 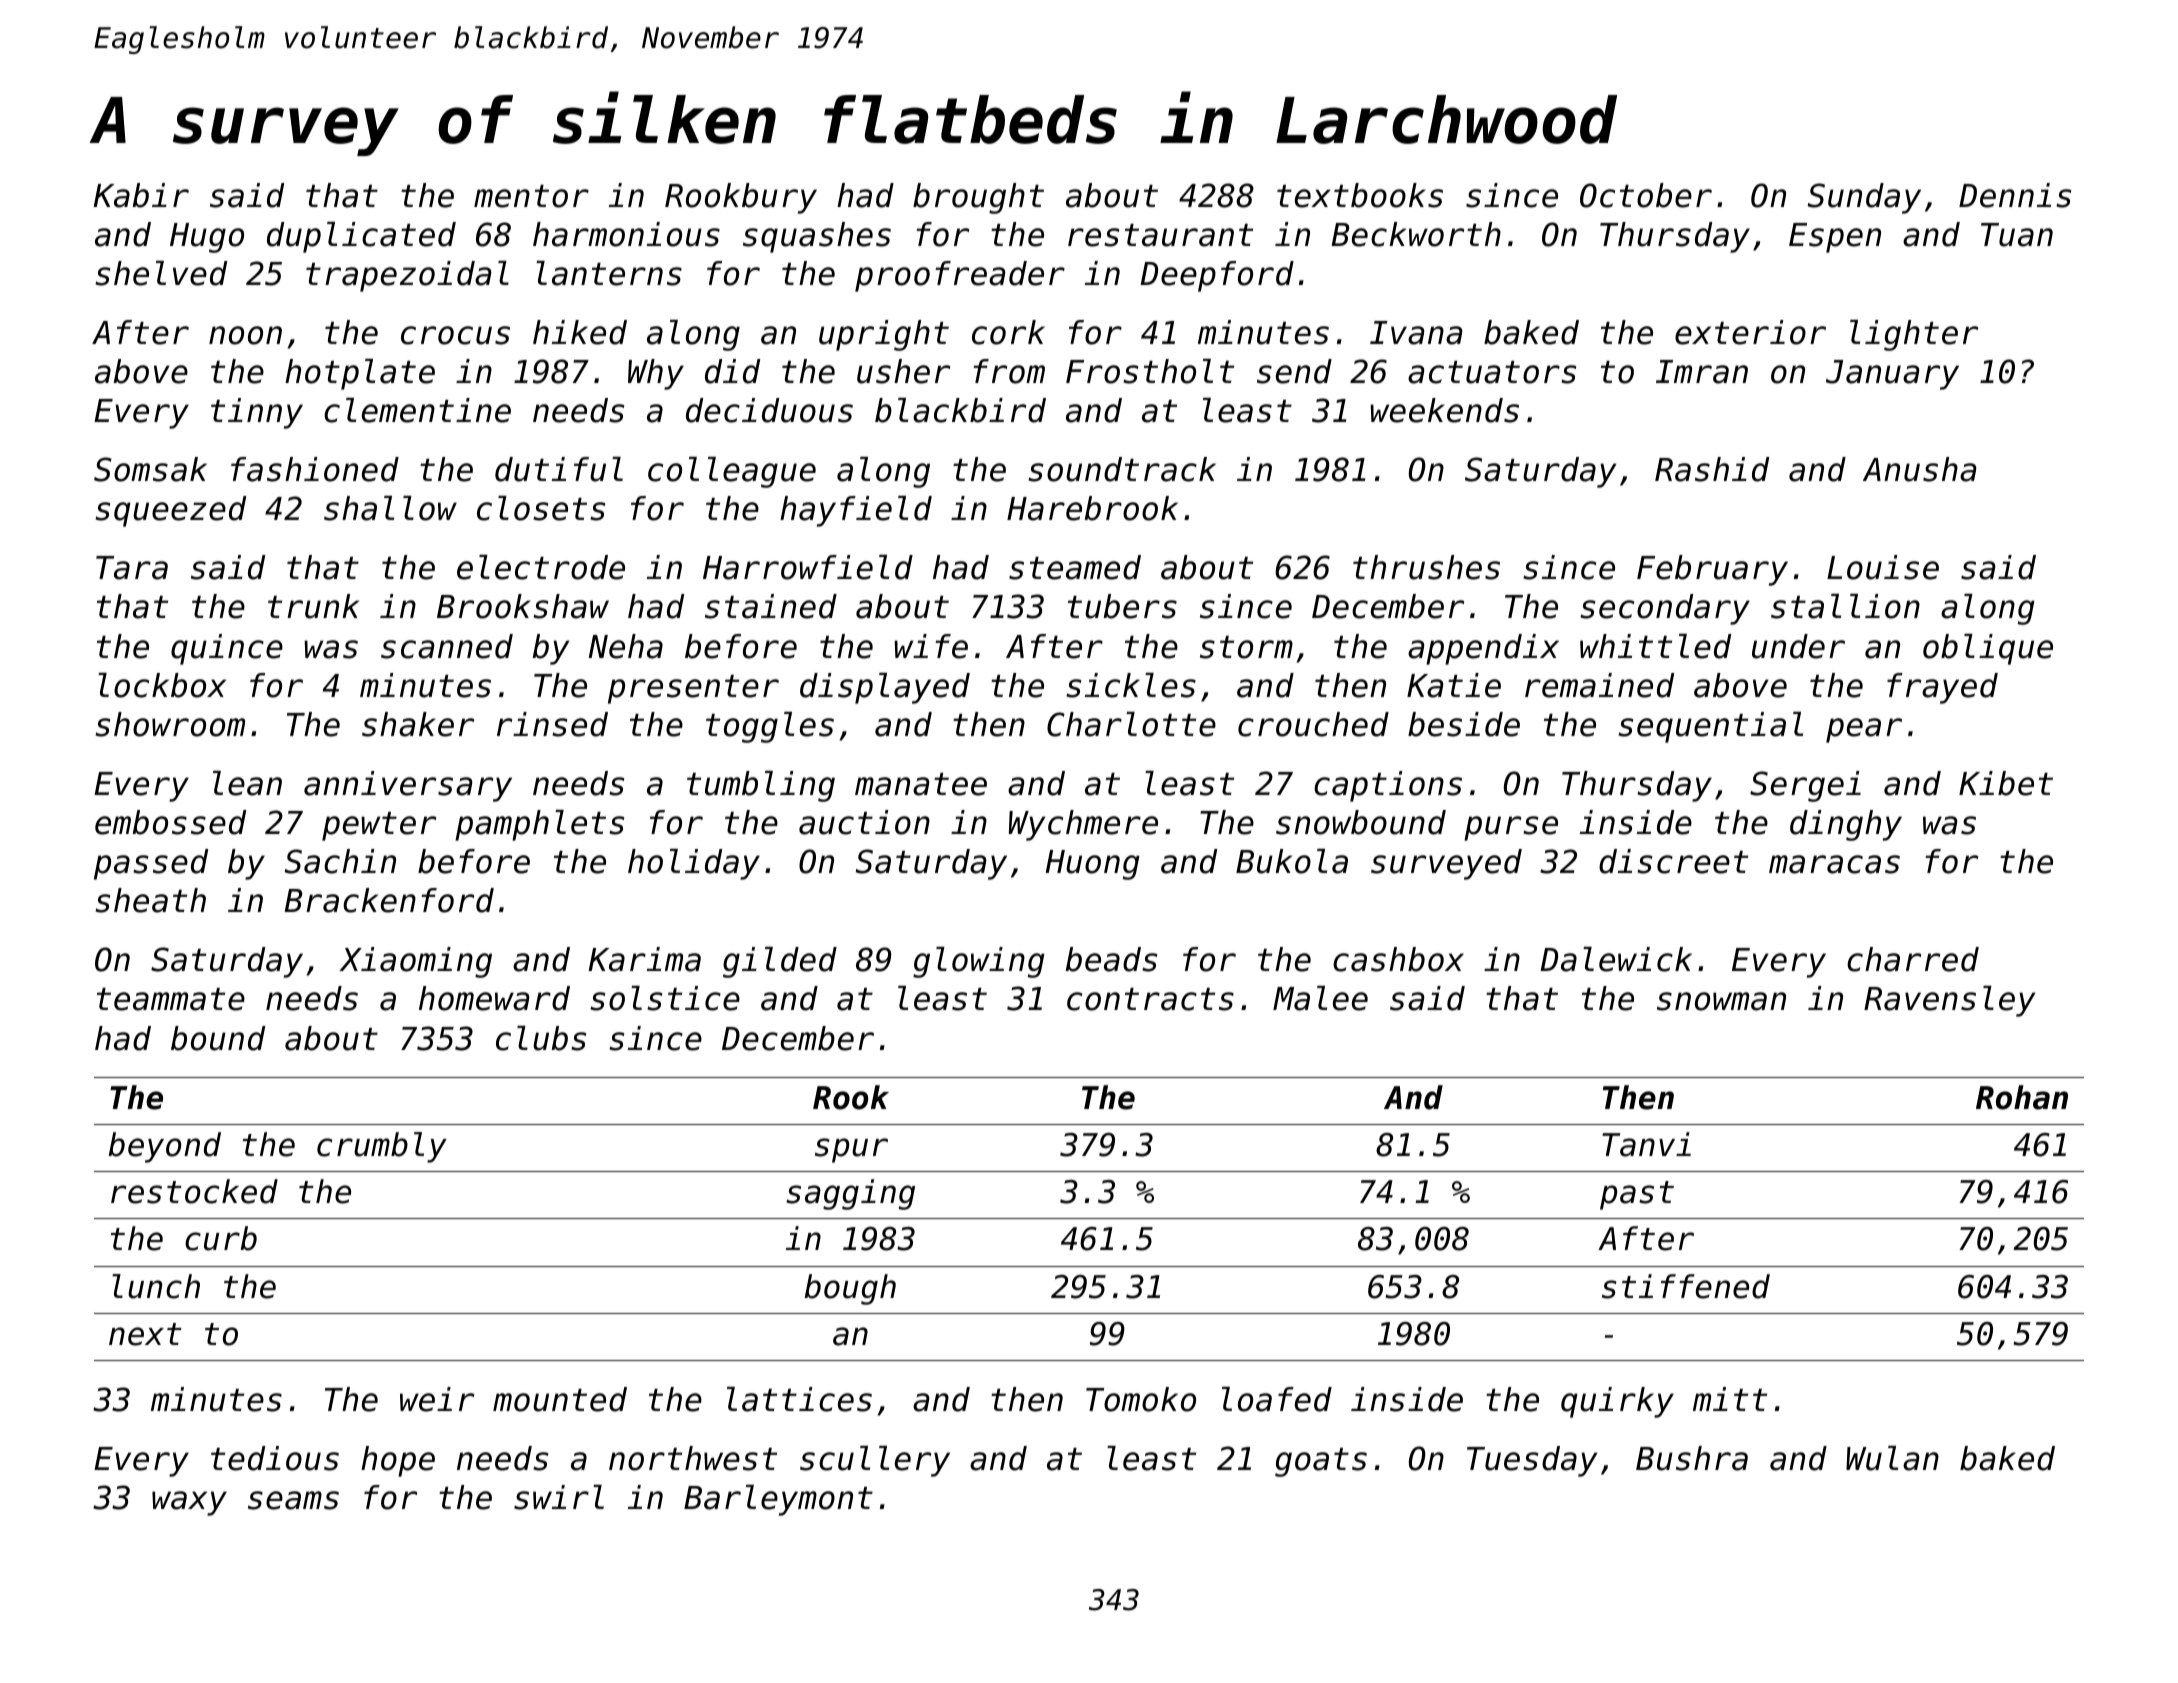 What do you see at coordinates (580, 332) in the screenshot?
I see `hiked` at bounding box center [580, 332].
